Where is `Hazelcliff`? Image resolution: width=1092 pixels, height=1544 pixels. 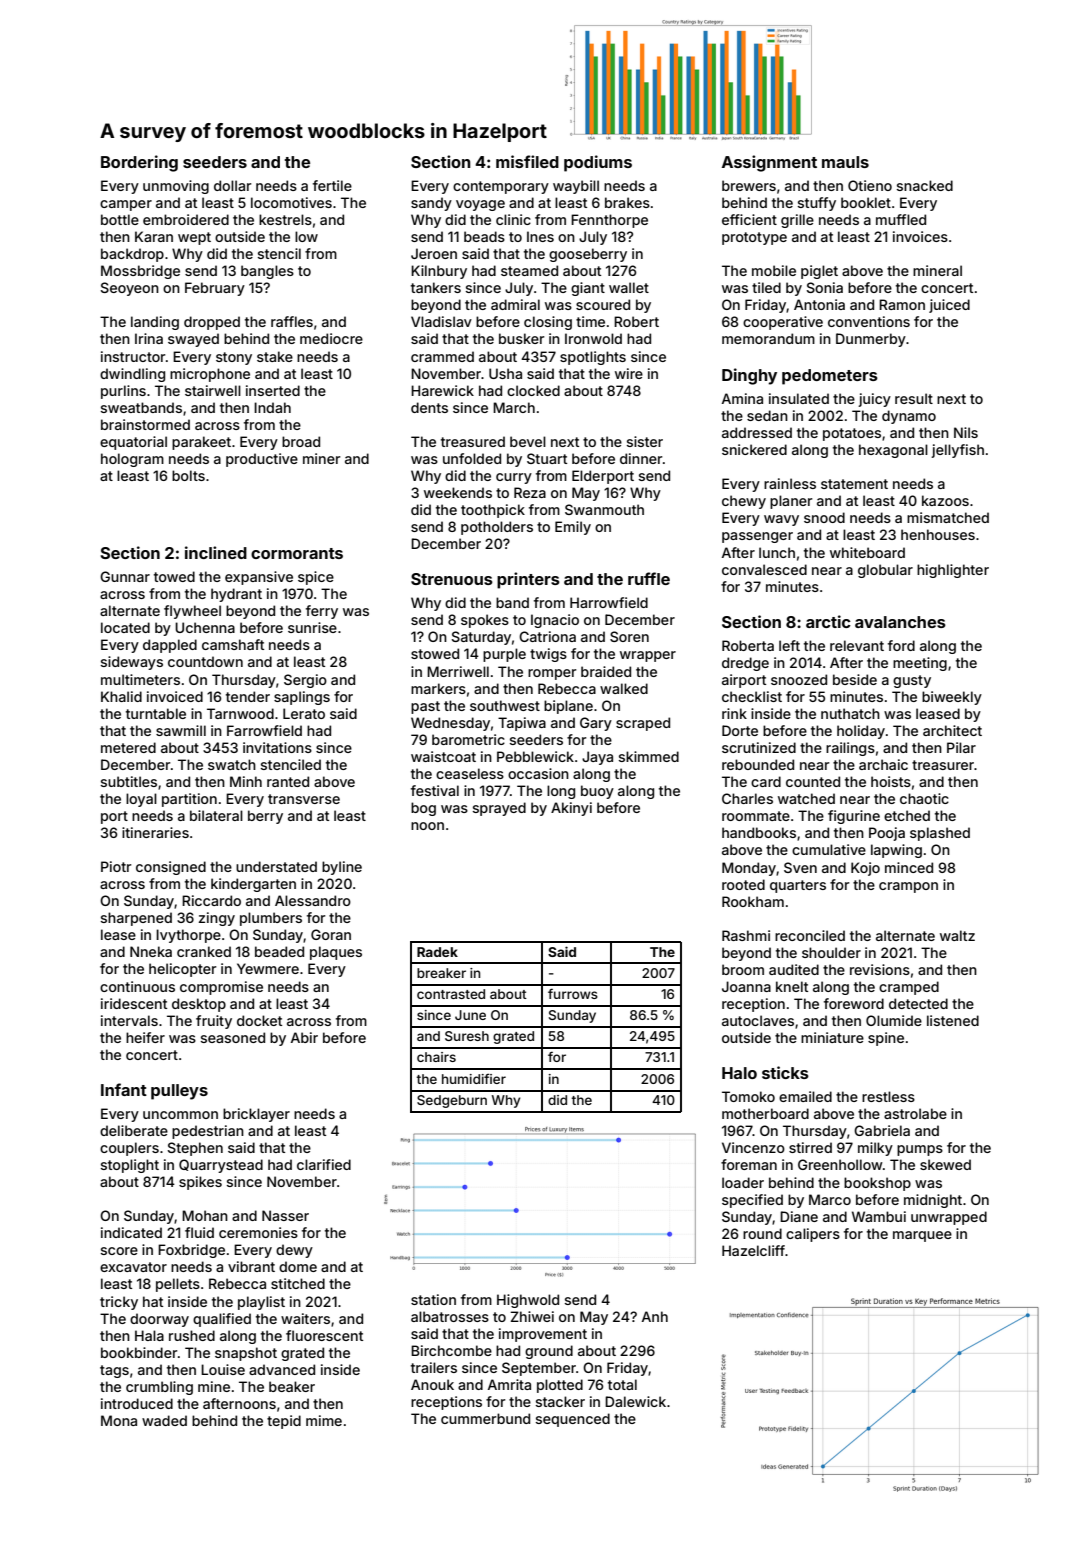 Hazelcliff is located at coordinates (753, 1250).
